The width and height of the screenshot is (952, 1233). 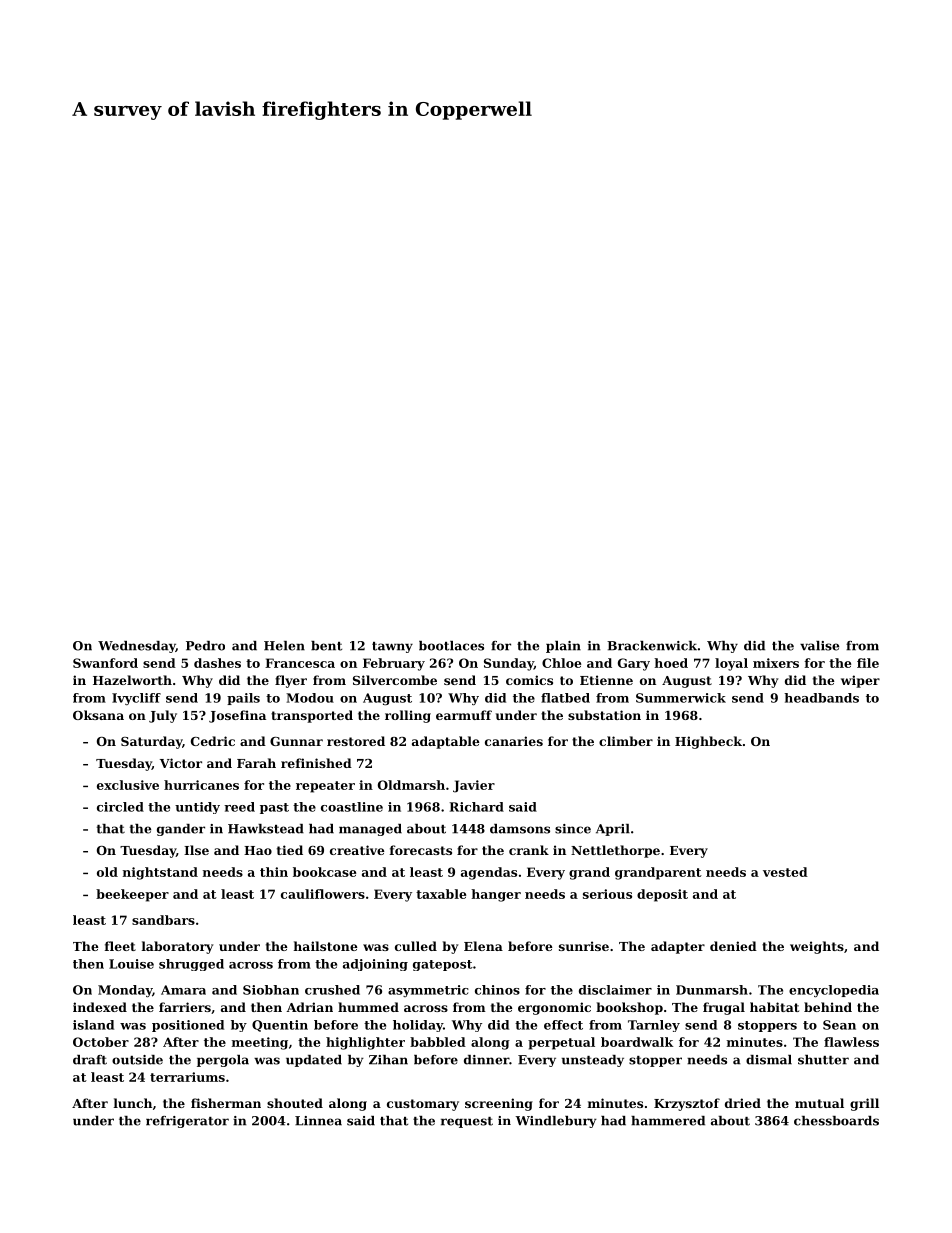 What do you see at coordinates (497, 990) in the screenshot?
I see `chinos` at bounding box center [497, 990].
